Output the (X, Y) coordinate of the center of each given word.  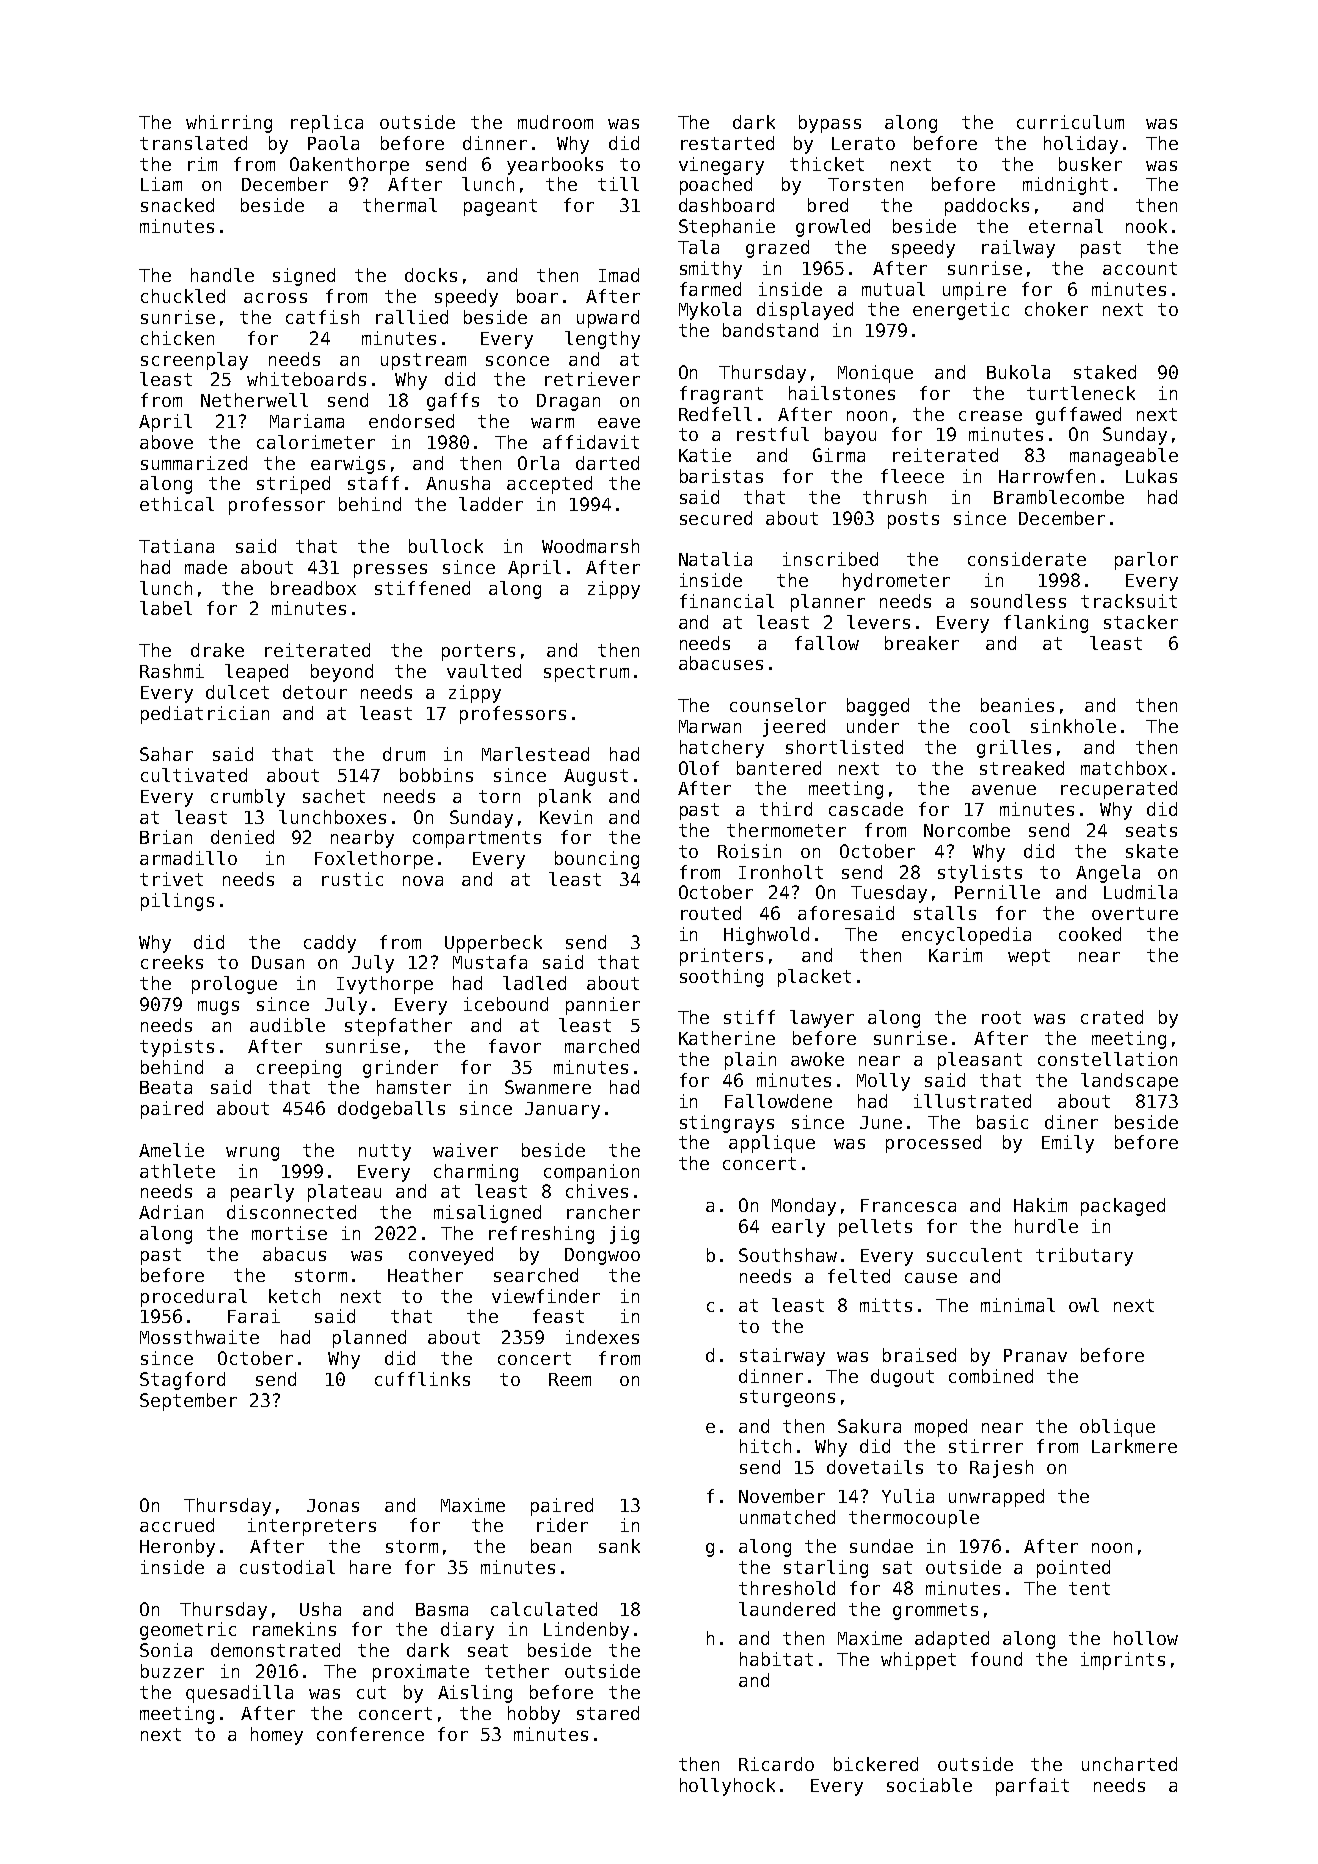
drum (404, 754)
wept (1029, 957)
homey (277, 1736)
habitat (776, 1659)
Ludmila (1140, 892)
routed (711, 913)
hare (370, 1567)
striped (293, 485)
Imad (619, 275)
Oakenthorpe (349, 166)
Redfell (715, 414)
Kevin (566, 817)
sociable (929, 1785)
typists (177, 1048)
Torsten (865, 184)
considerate (1027, 559)
